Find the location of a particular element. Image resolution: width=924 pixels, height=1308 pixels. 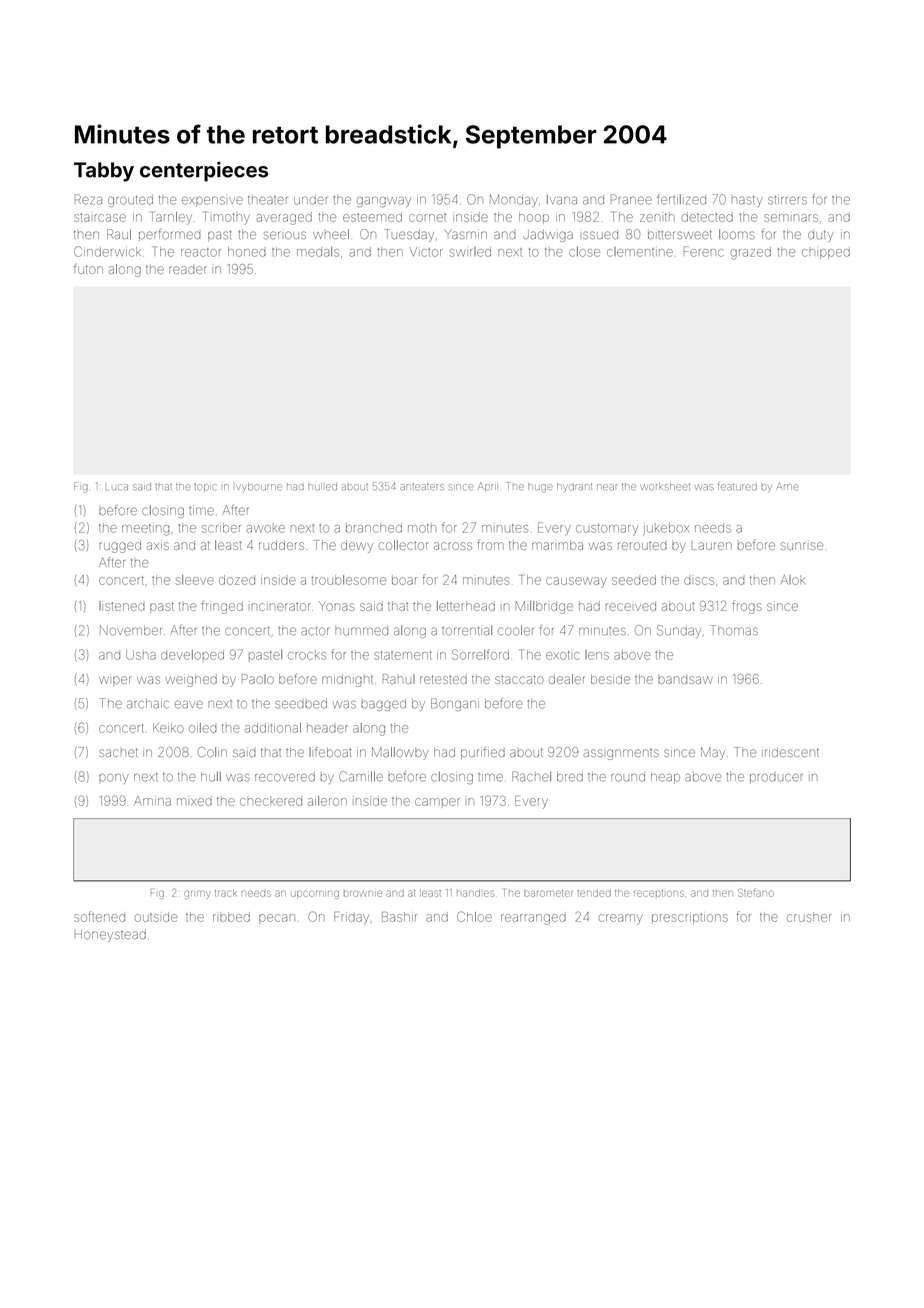

Alok is located at coordinates (793, 580).
